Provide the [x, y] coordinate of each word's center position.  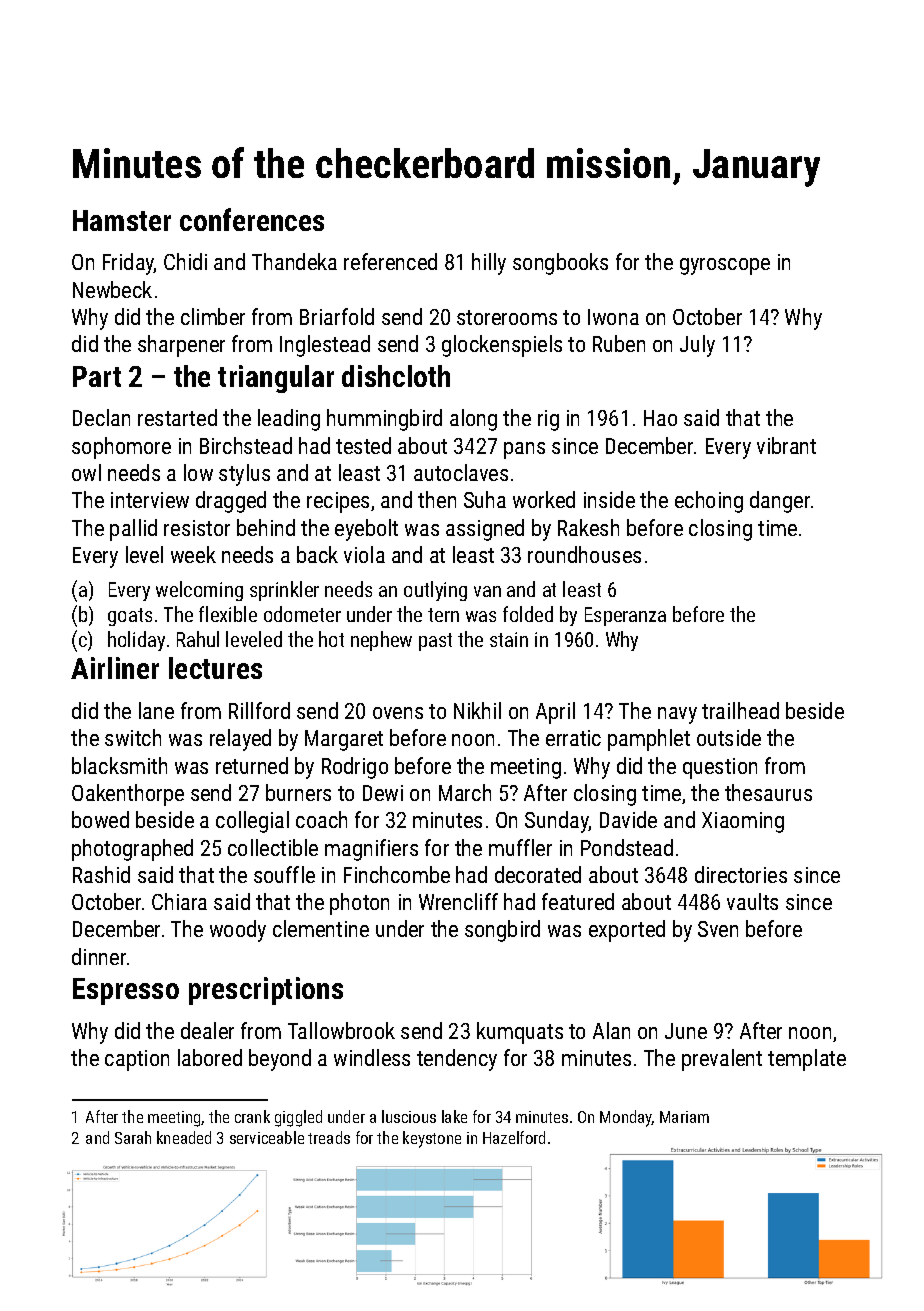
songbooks [560, 264]
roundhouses [584, 554]
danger [780, 502]
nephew [381, 641]
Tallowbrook [341, 1030]
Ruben [619, 343]
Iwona [613, 317]
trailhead [740, 710]
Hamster [122, 220]
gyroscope [725, 266]
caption [137, 1060]
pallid [133, 530]
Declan [101, 417]
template [807, 1060]
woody [238, 931]
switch [133, 737]
